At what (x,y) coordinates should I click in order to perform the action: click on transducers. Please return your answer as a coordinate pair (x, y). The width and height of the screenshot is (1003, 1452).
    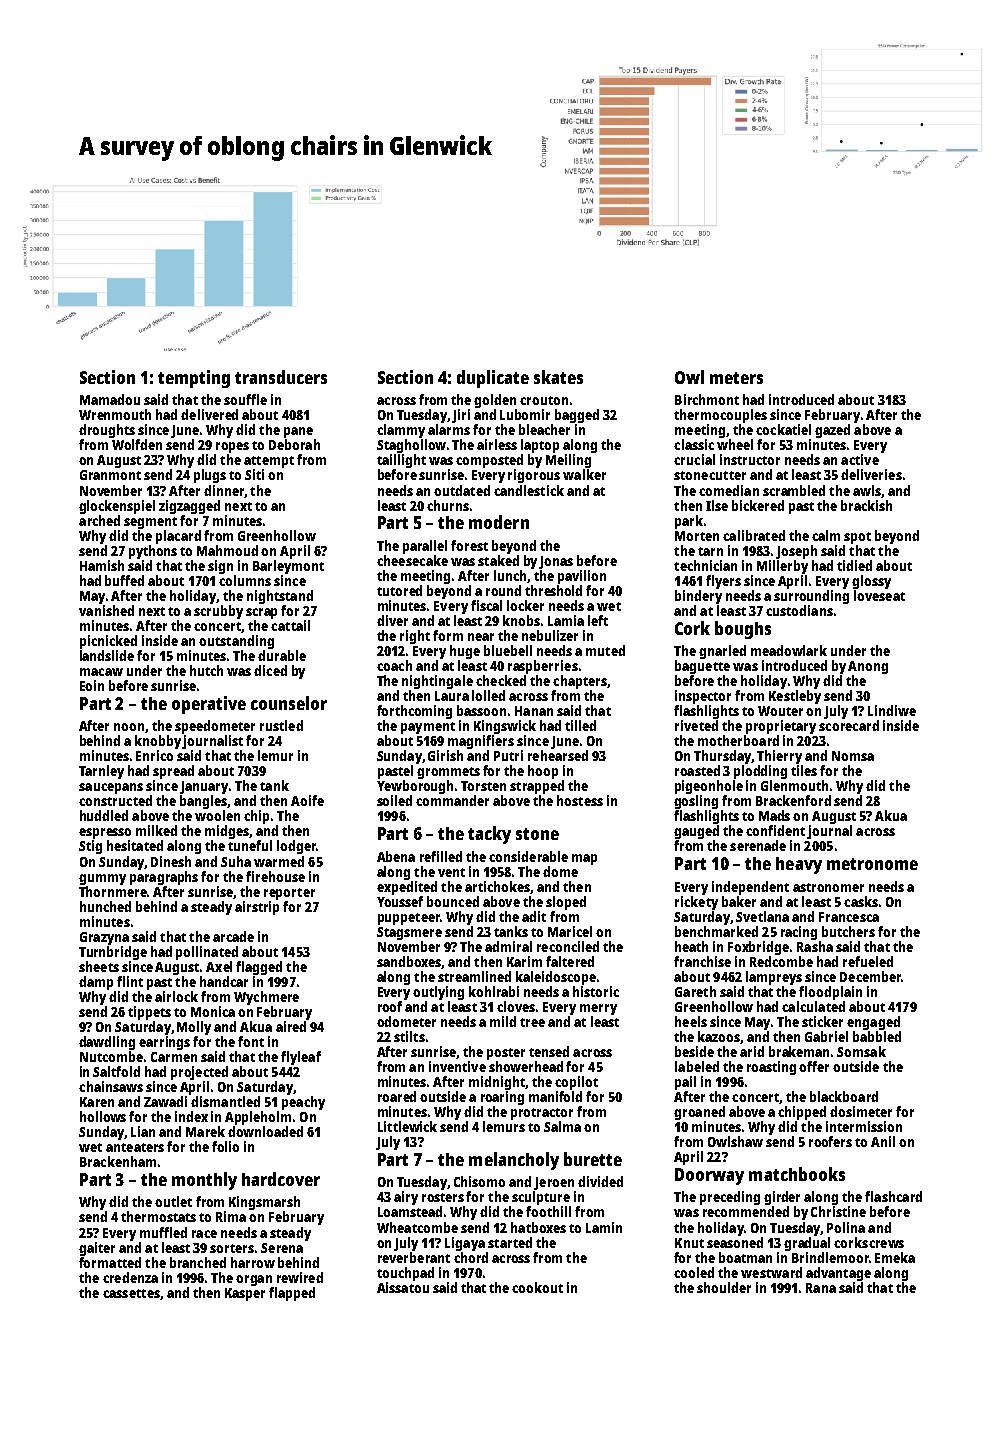
    Looking at the image, I should click on (281, 377).
